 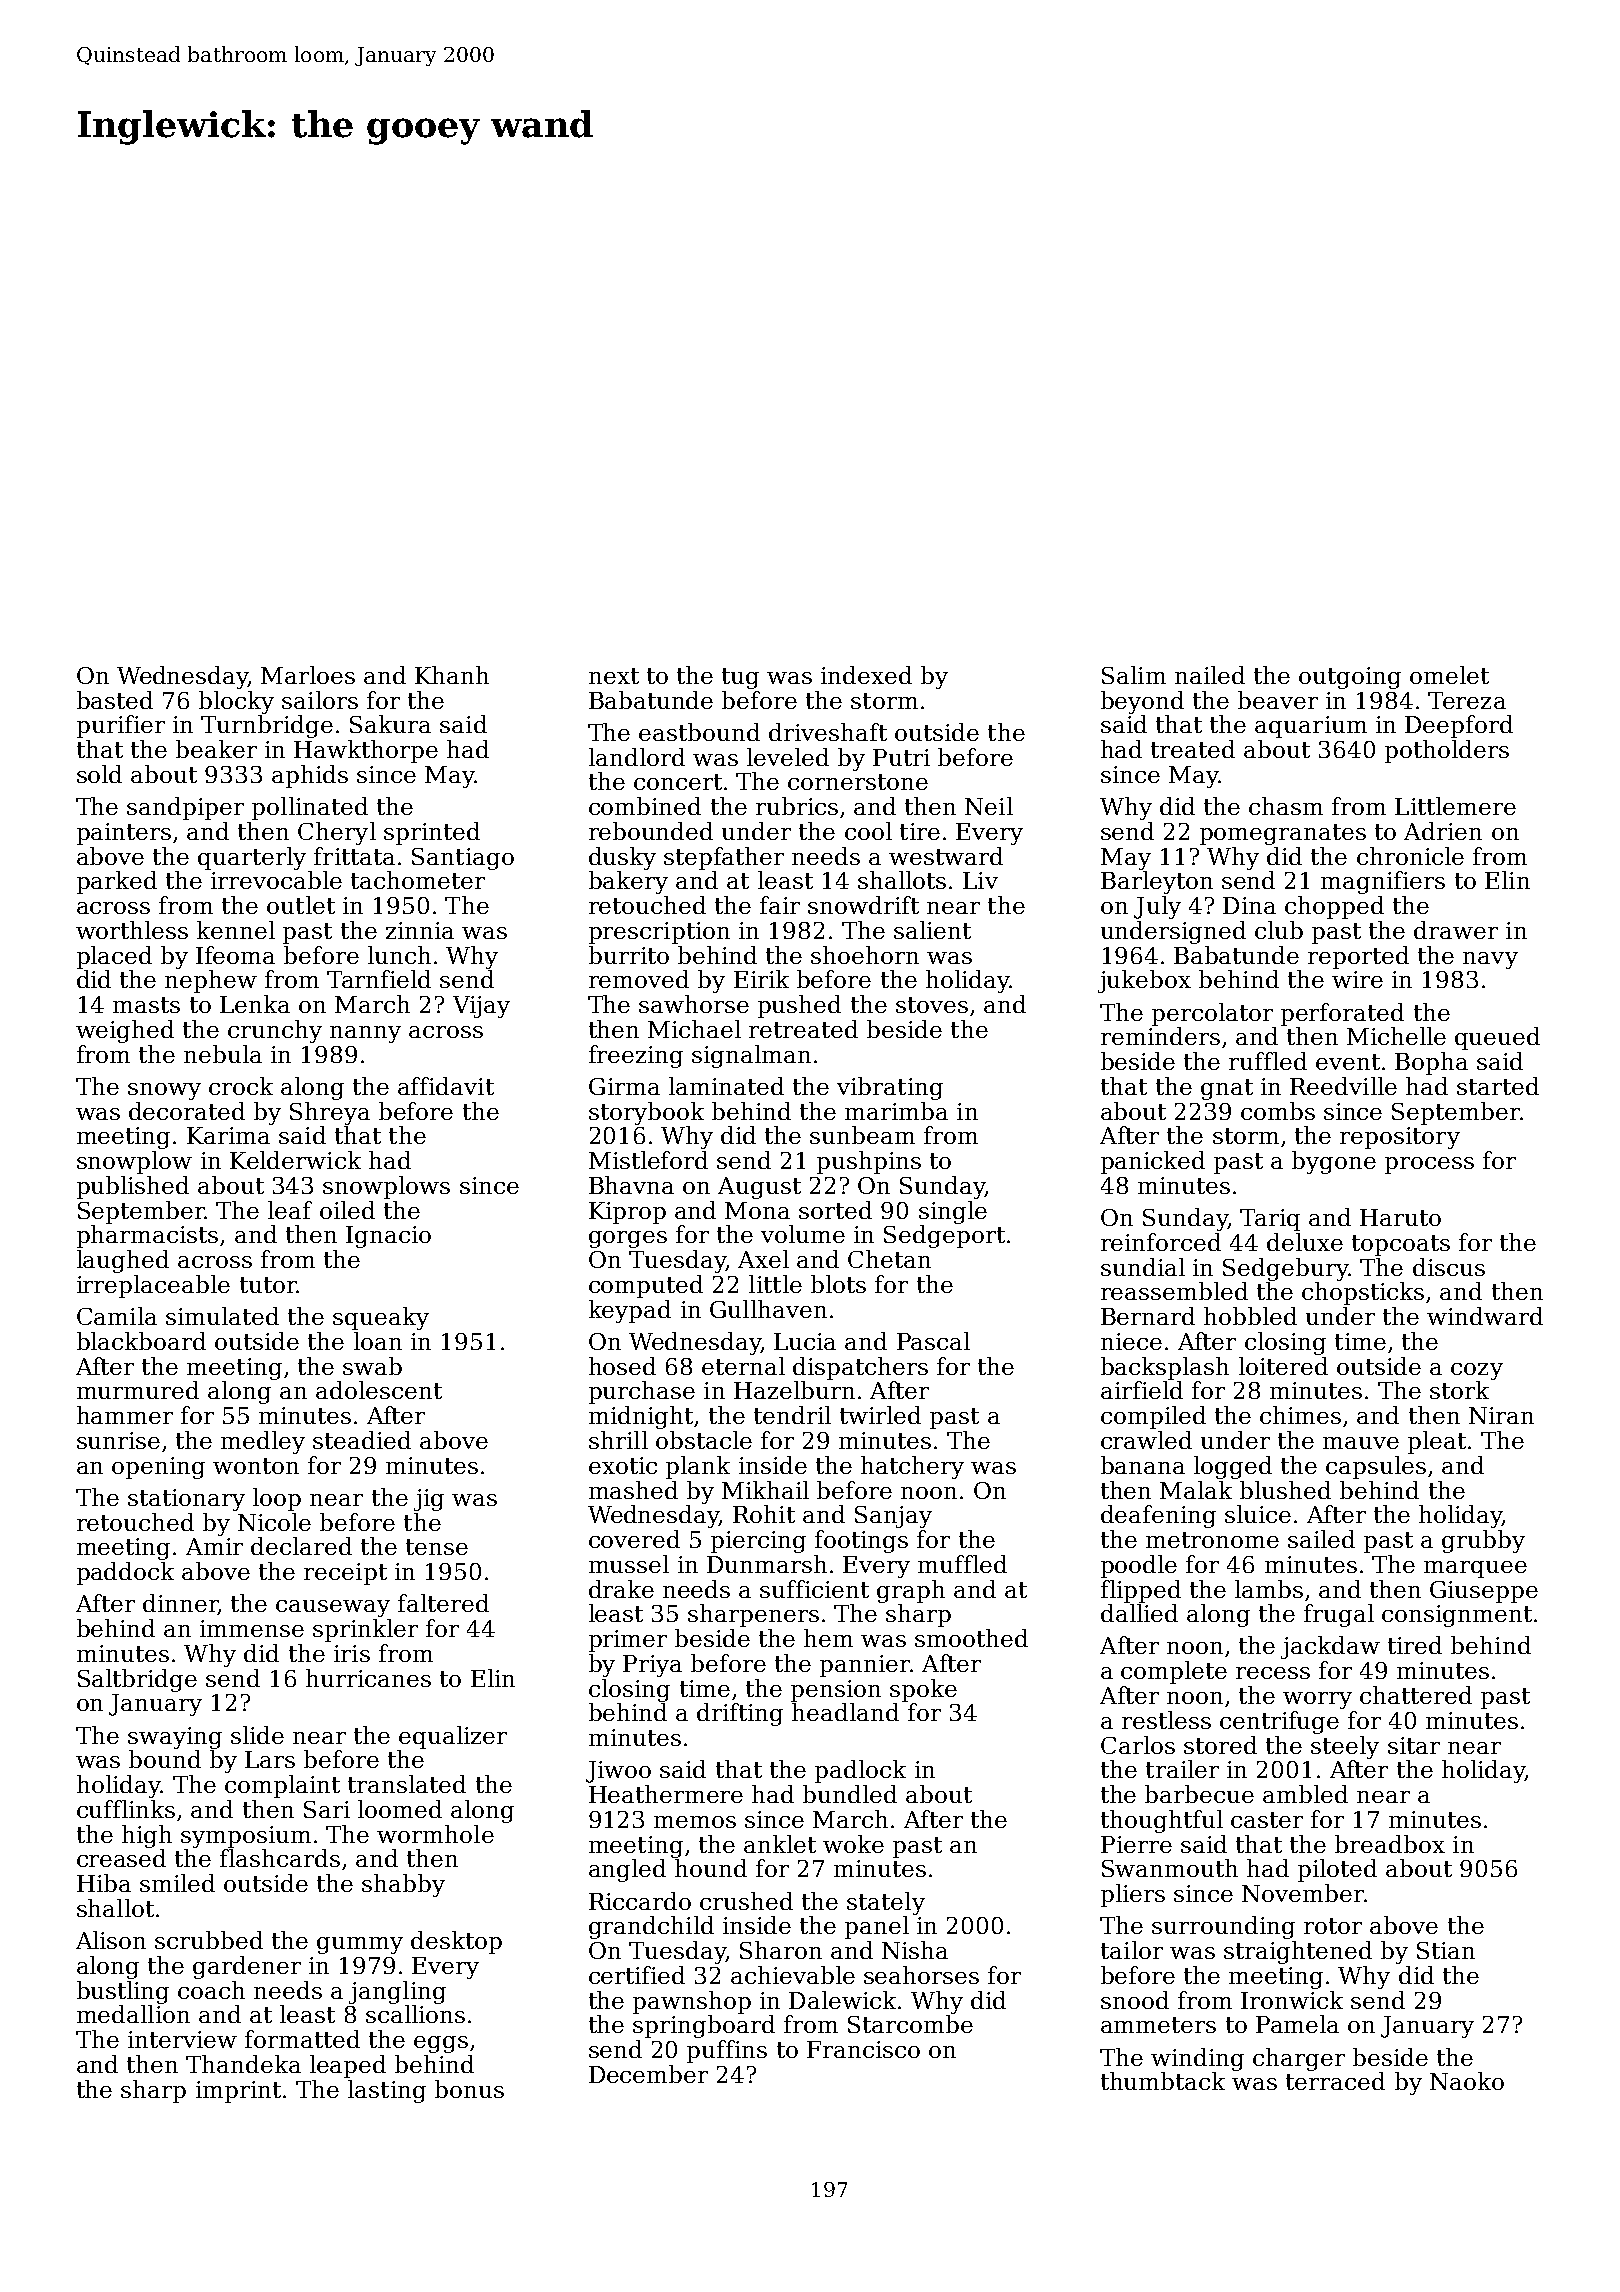 I want to click on sprinkler, so click(x=365, y=1630).
